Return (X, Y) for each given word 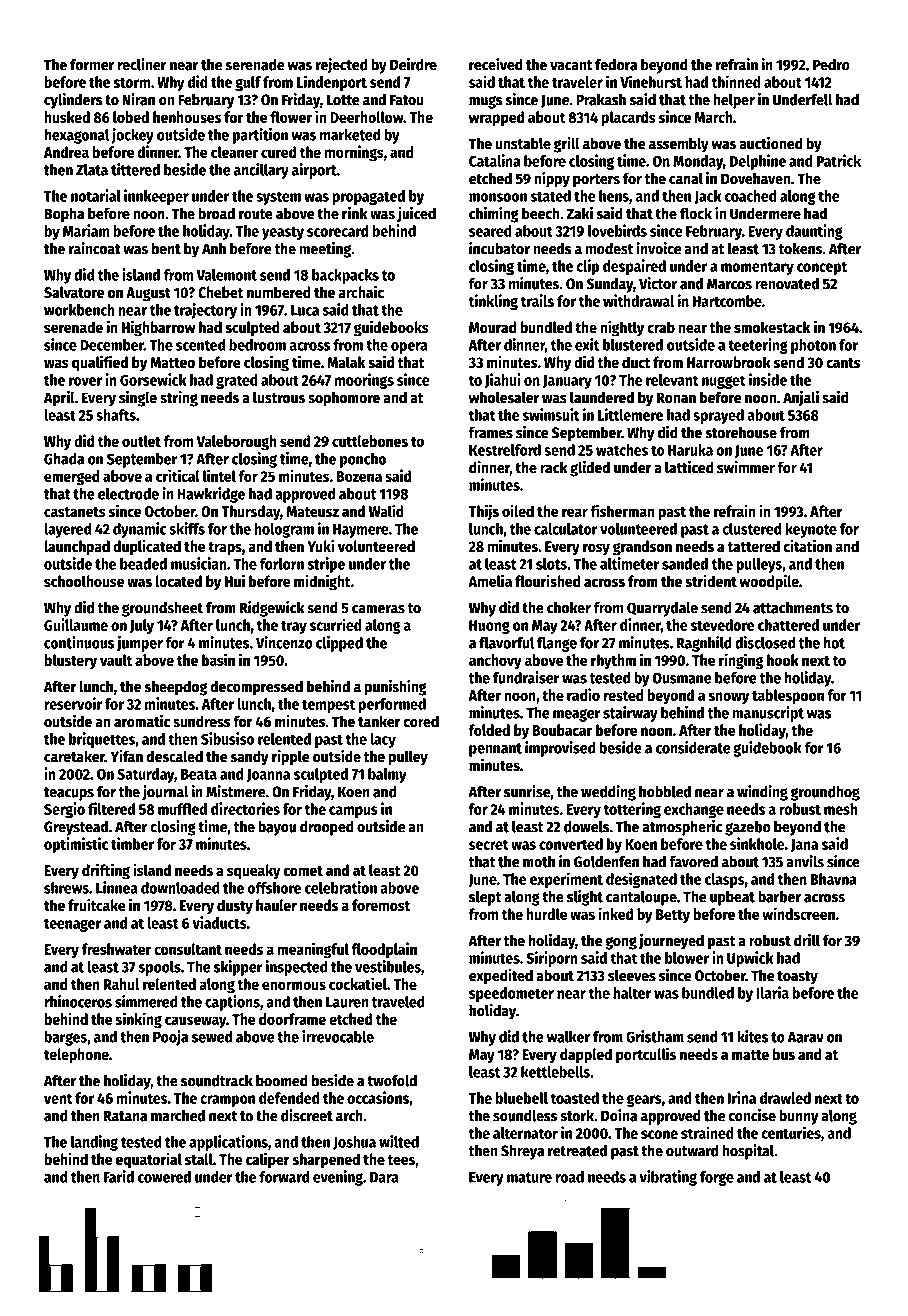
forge (717, 1178)
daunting (814, 232)
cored (421, 721)
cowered (164, 1177)
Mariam (86, 230)
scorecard (338, 231)
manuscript (768, 714)
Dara (384, 1177)
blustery (70, 661)
